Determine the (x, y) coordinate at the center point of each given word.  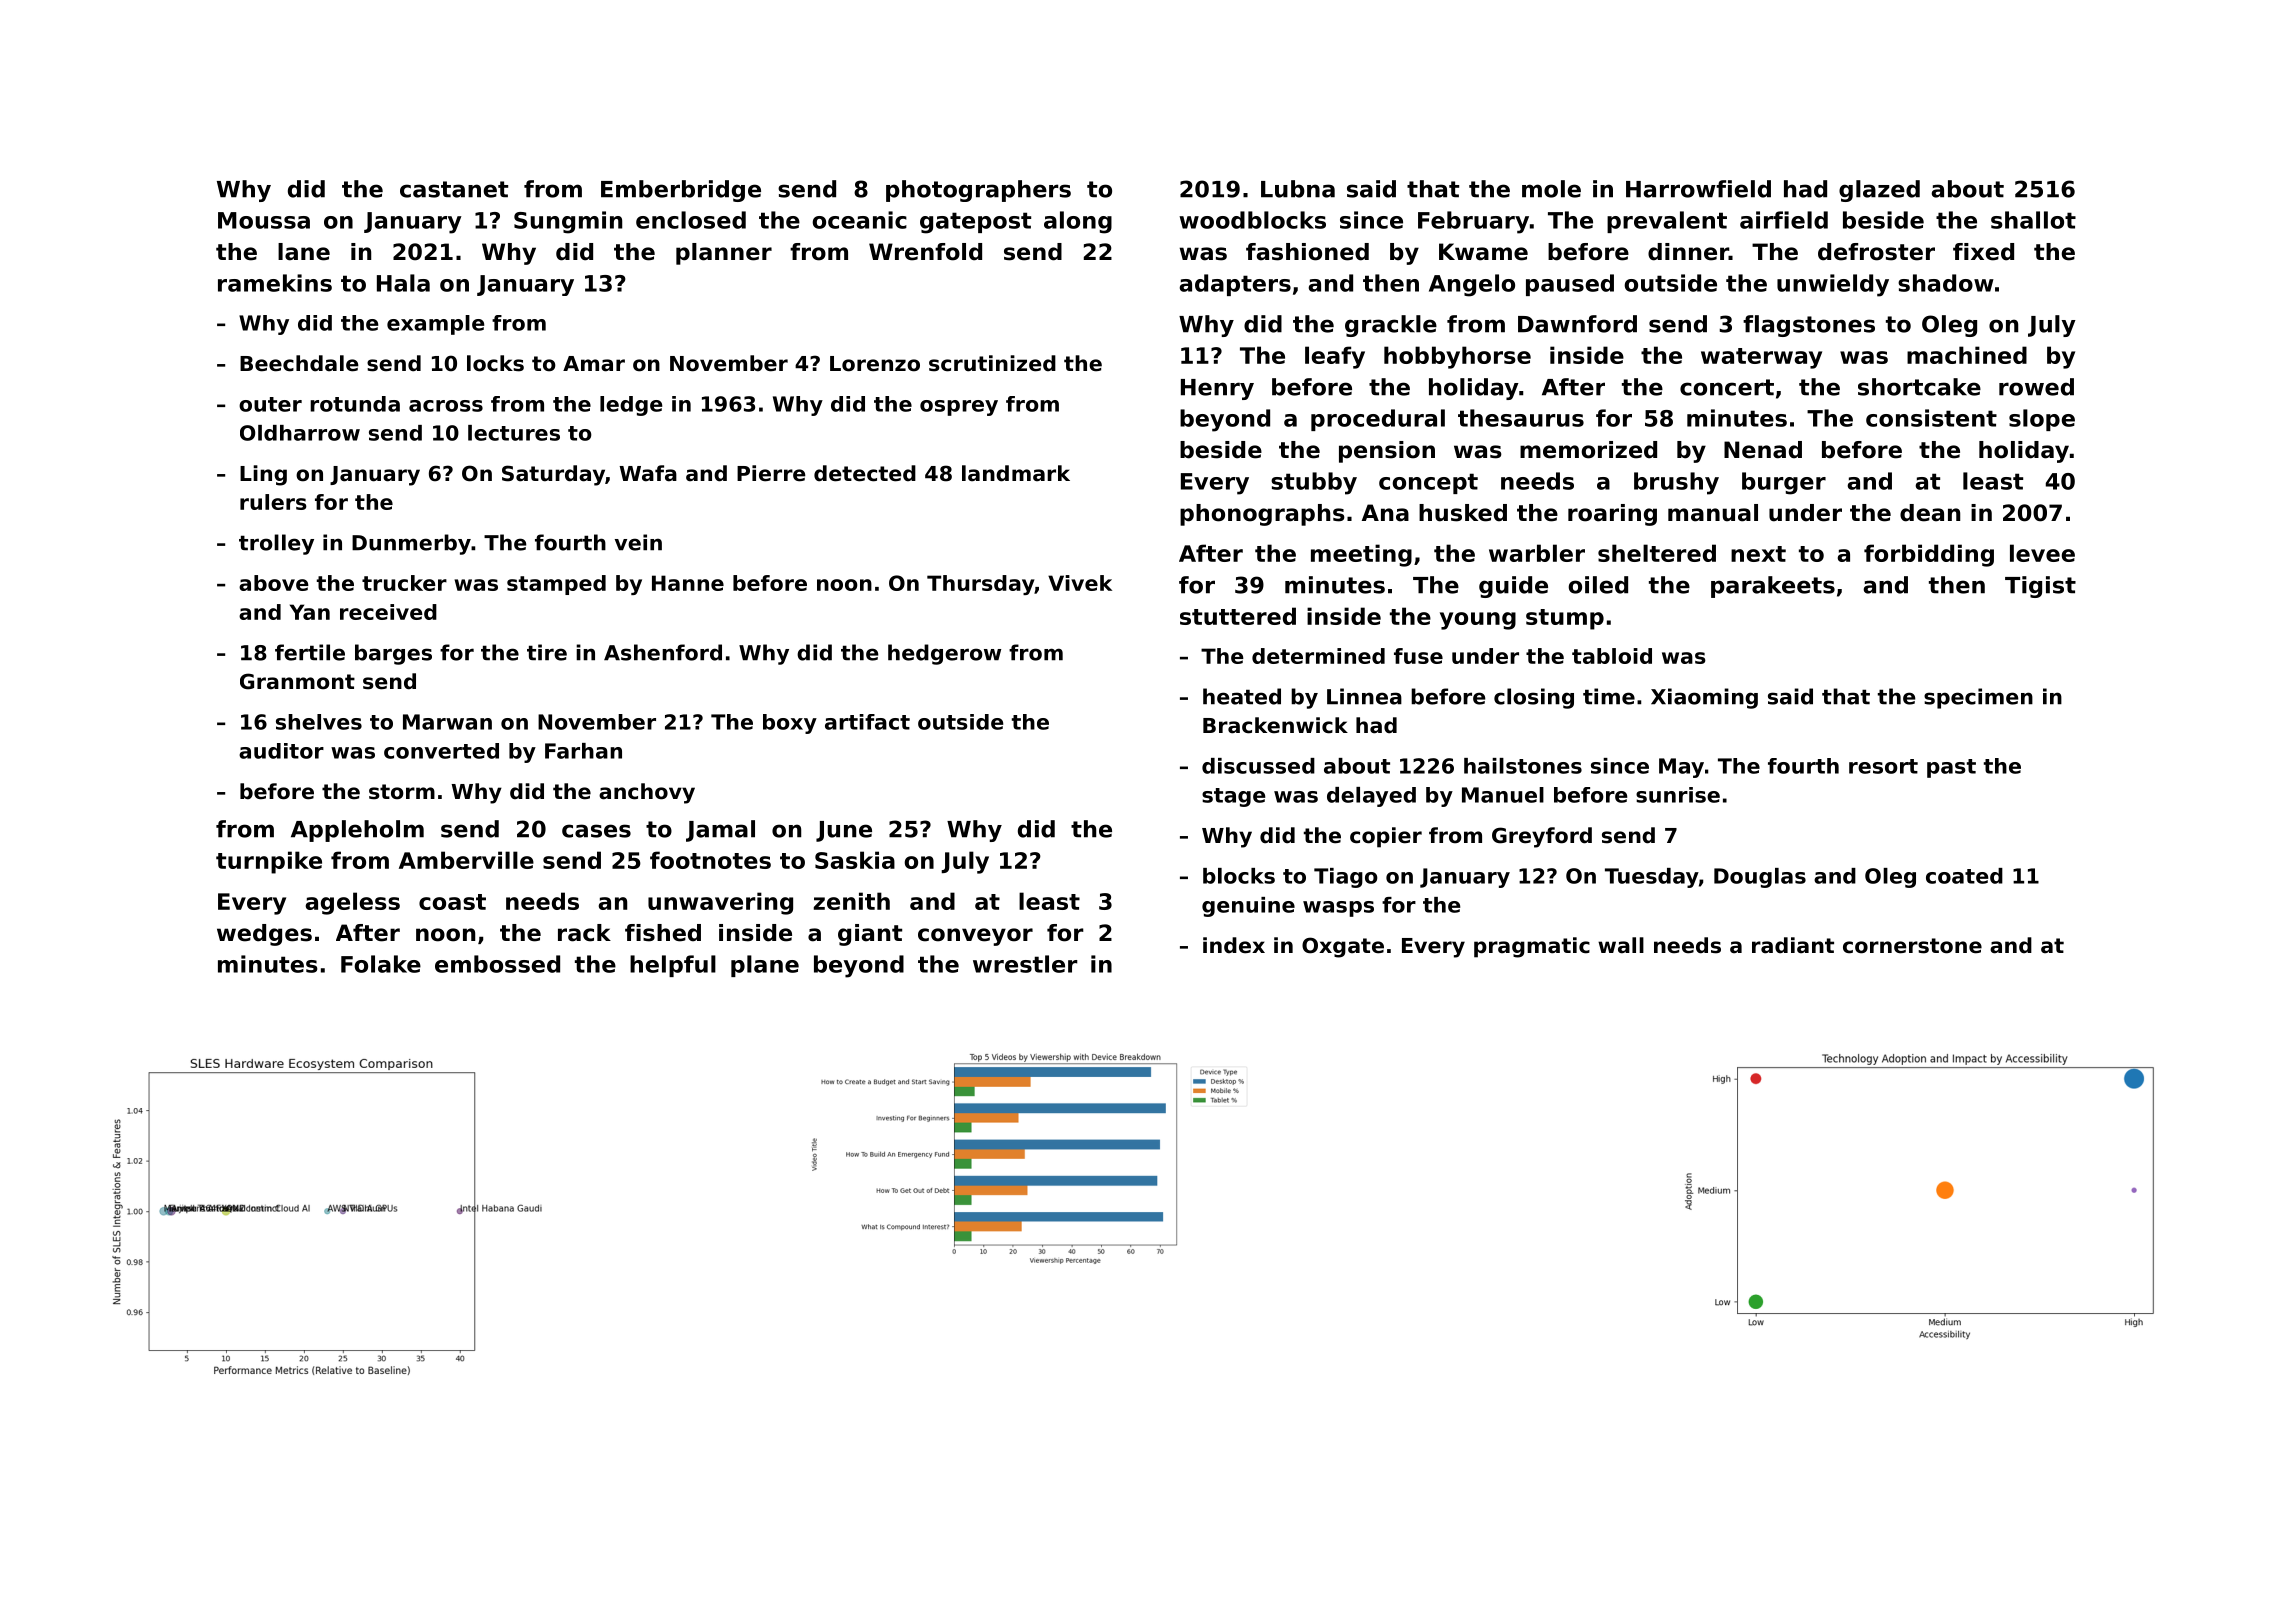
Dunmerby (411, 544)
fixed (1983, 252)
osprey (959, 408)
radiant (1793, 945)
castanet (454, 189)
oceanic (859, 220)
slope (2042, 420)
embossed (497, 964)
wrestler (1025, 964)
